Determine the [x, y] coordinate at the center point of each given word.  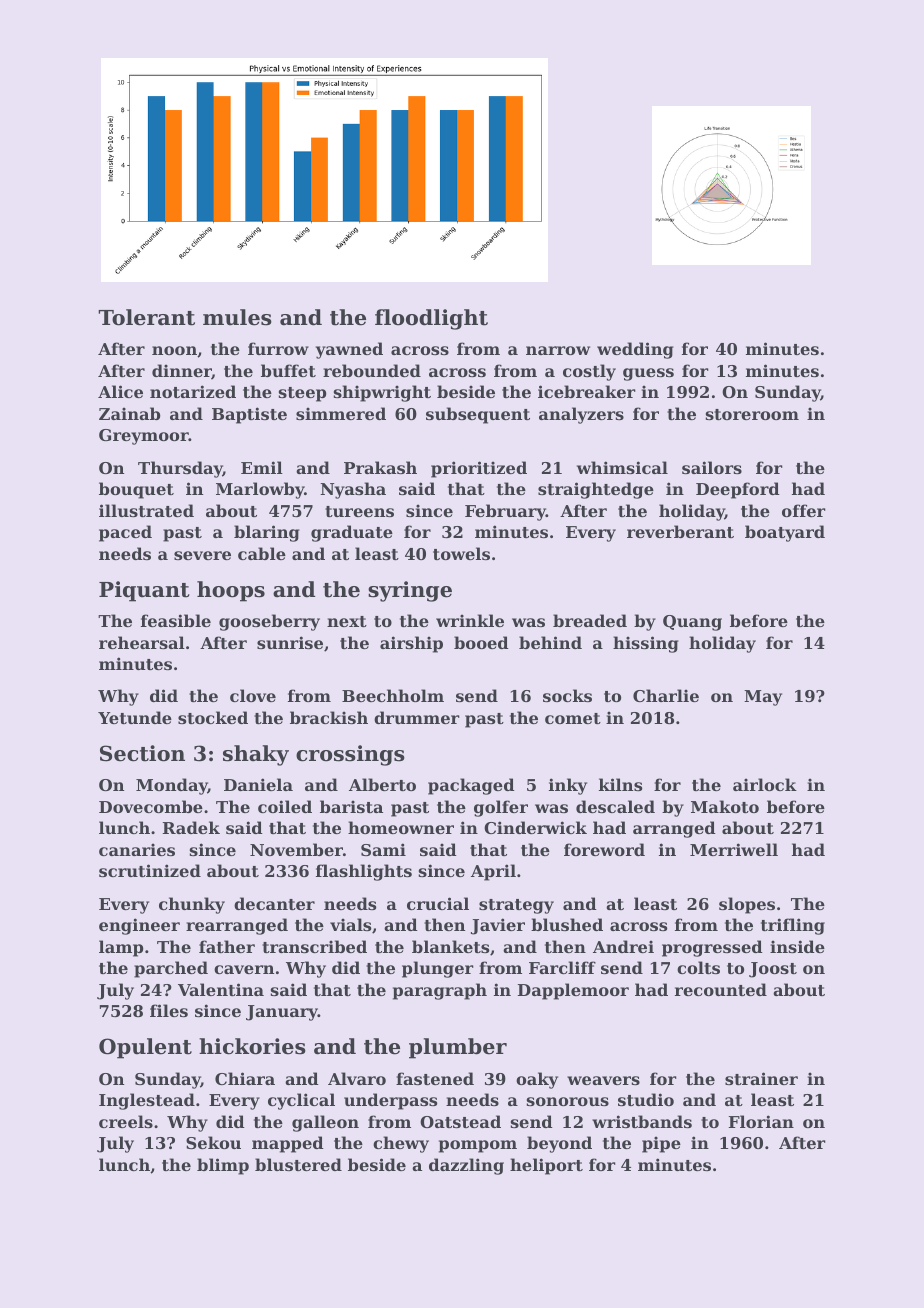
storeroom [752, 414]
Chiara [245, 1078]
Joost [773, 970]
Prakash [380, 467]
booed [481, 642]
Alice [120, 391]
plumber [458, 1048]
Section [142, 753]
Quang [692, 623]
